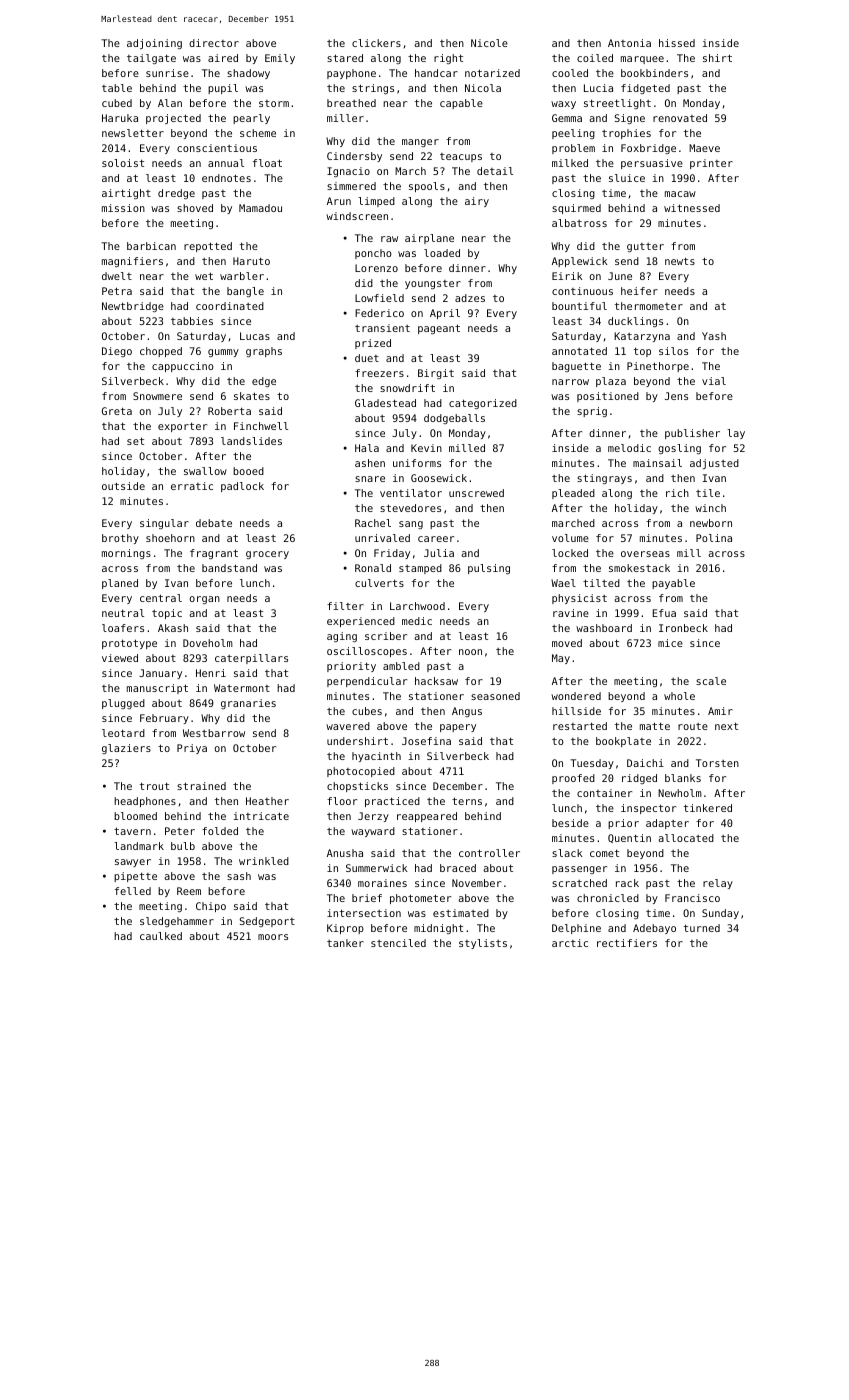 This image has height=1400, width=849. Describe the element at coordinates (642, 60) in the image. I see `marquee` at that location.
